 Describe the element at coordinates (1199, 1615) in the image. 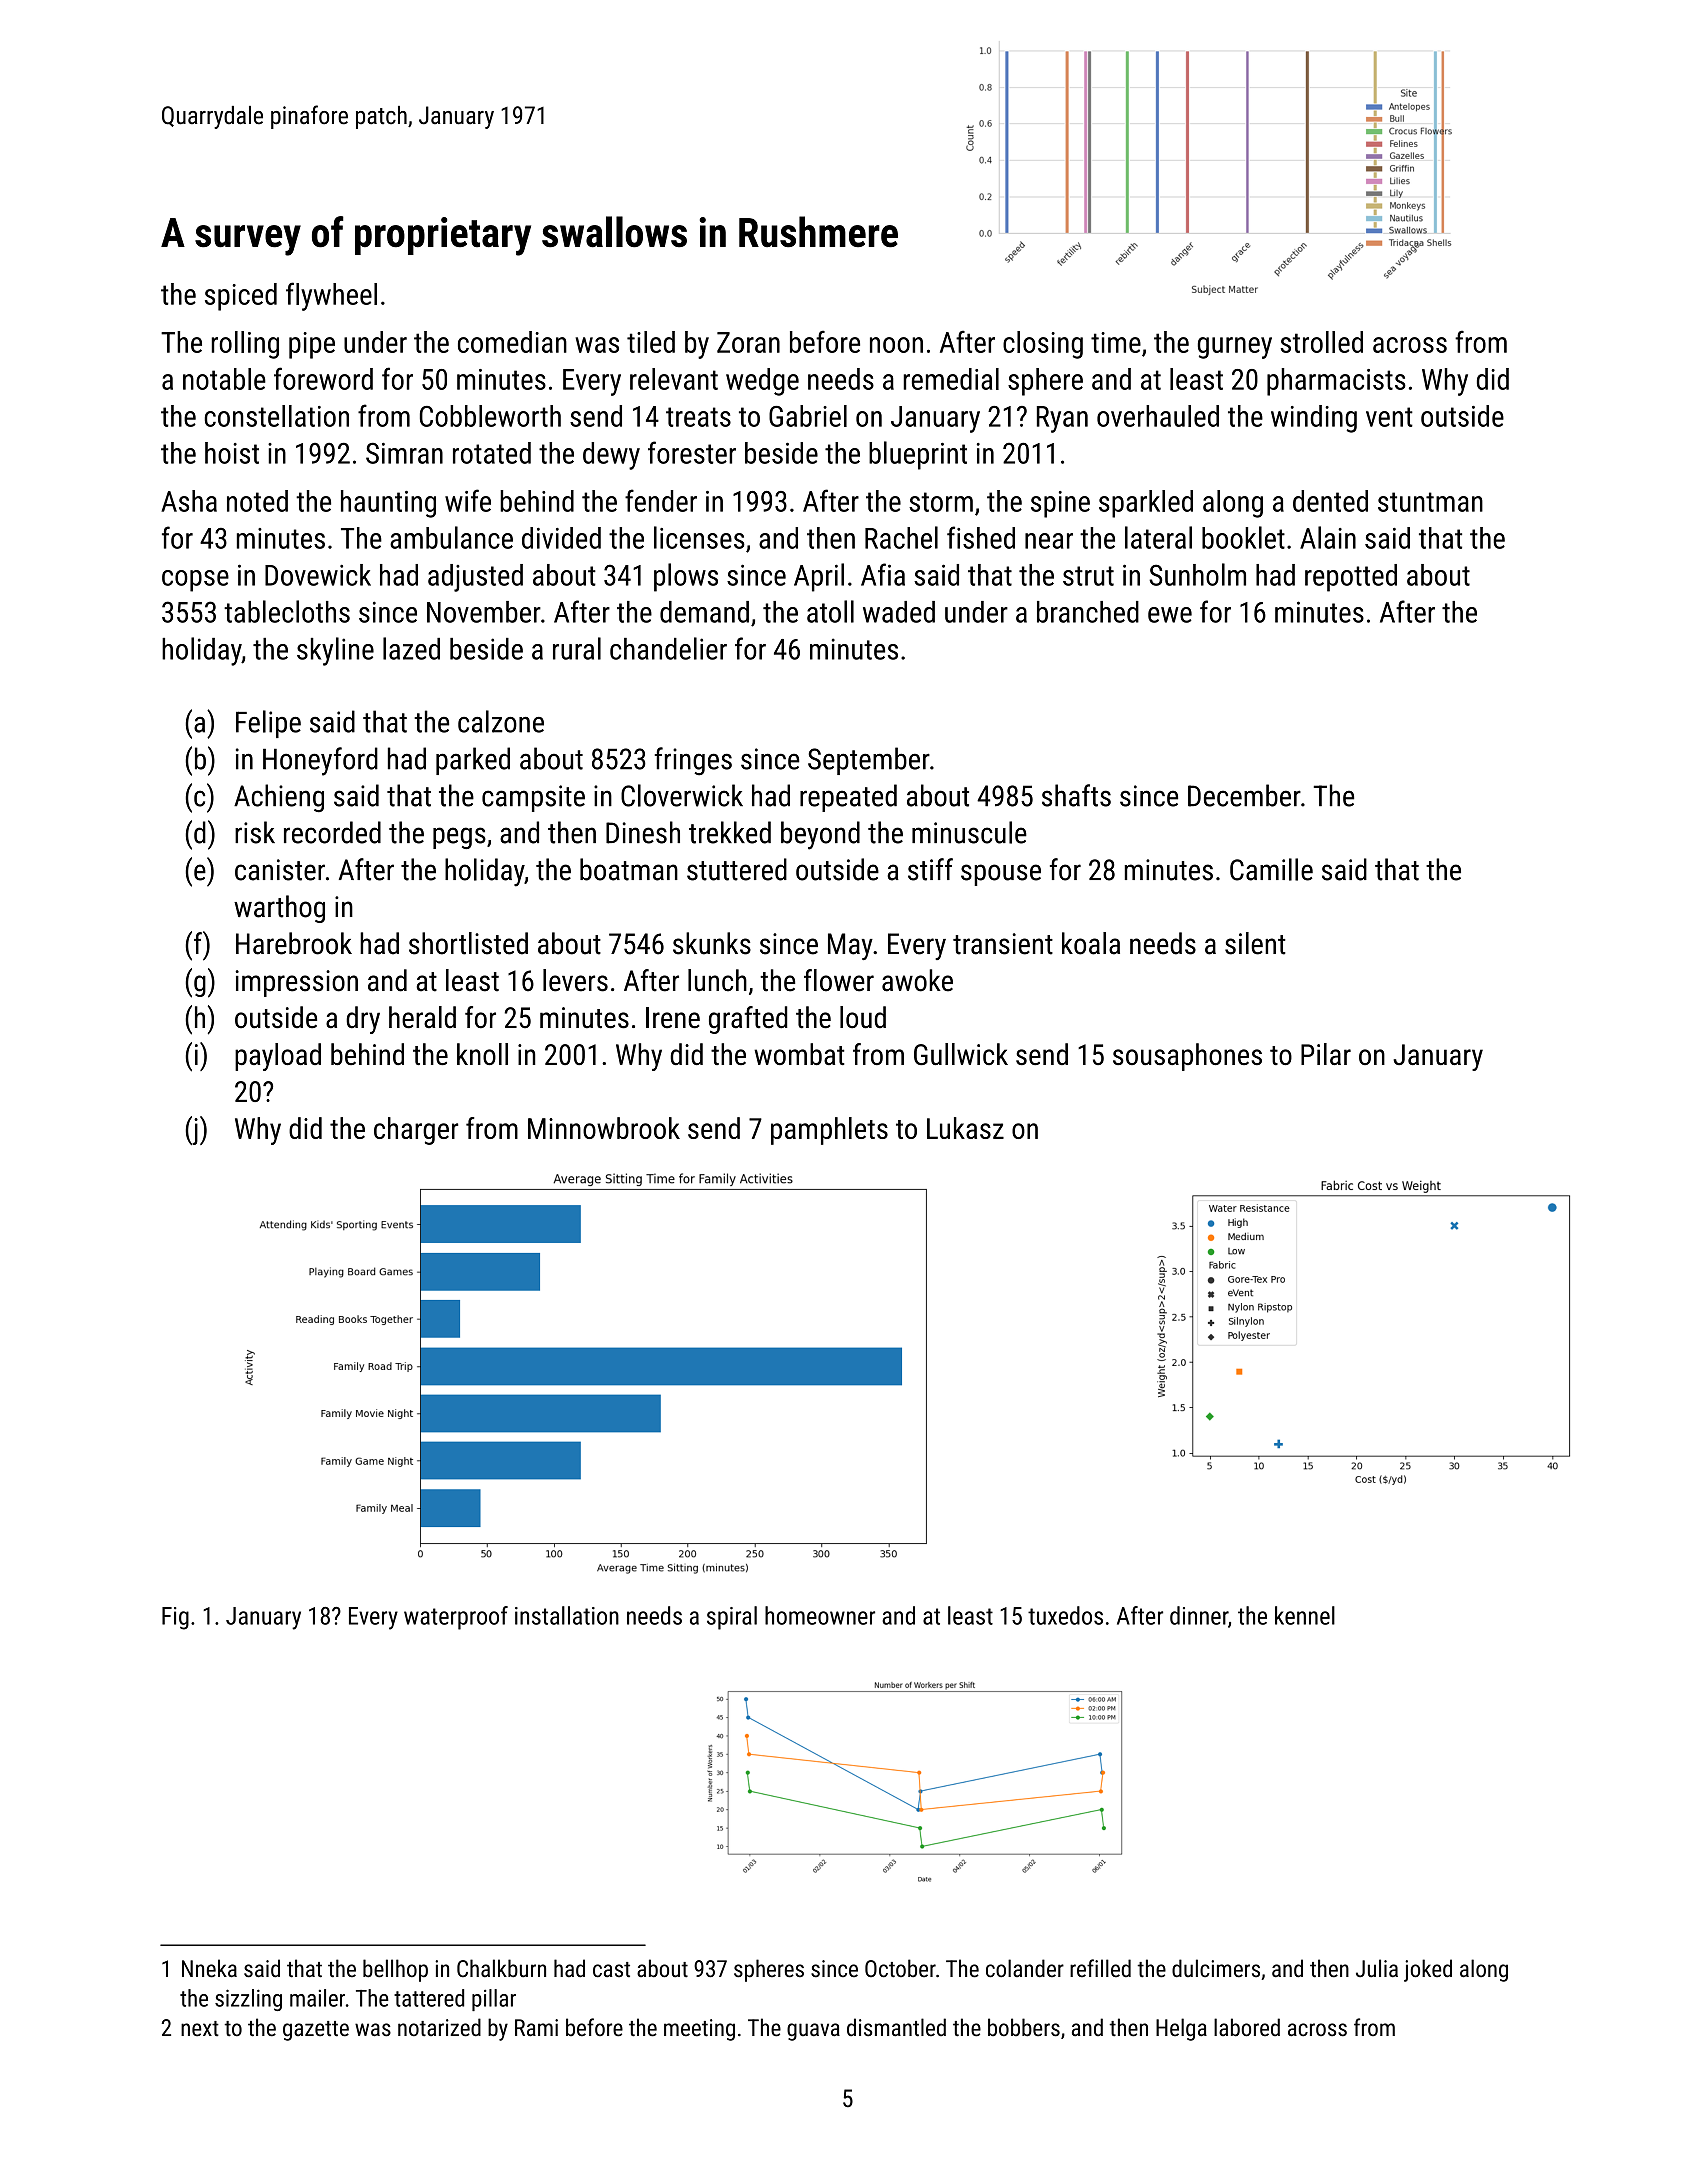

I see `dinner` at that location.
